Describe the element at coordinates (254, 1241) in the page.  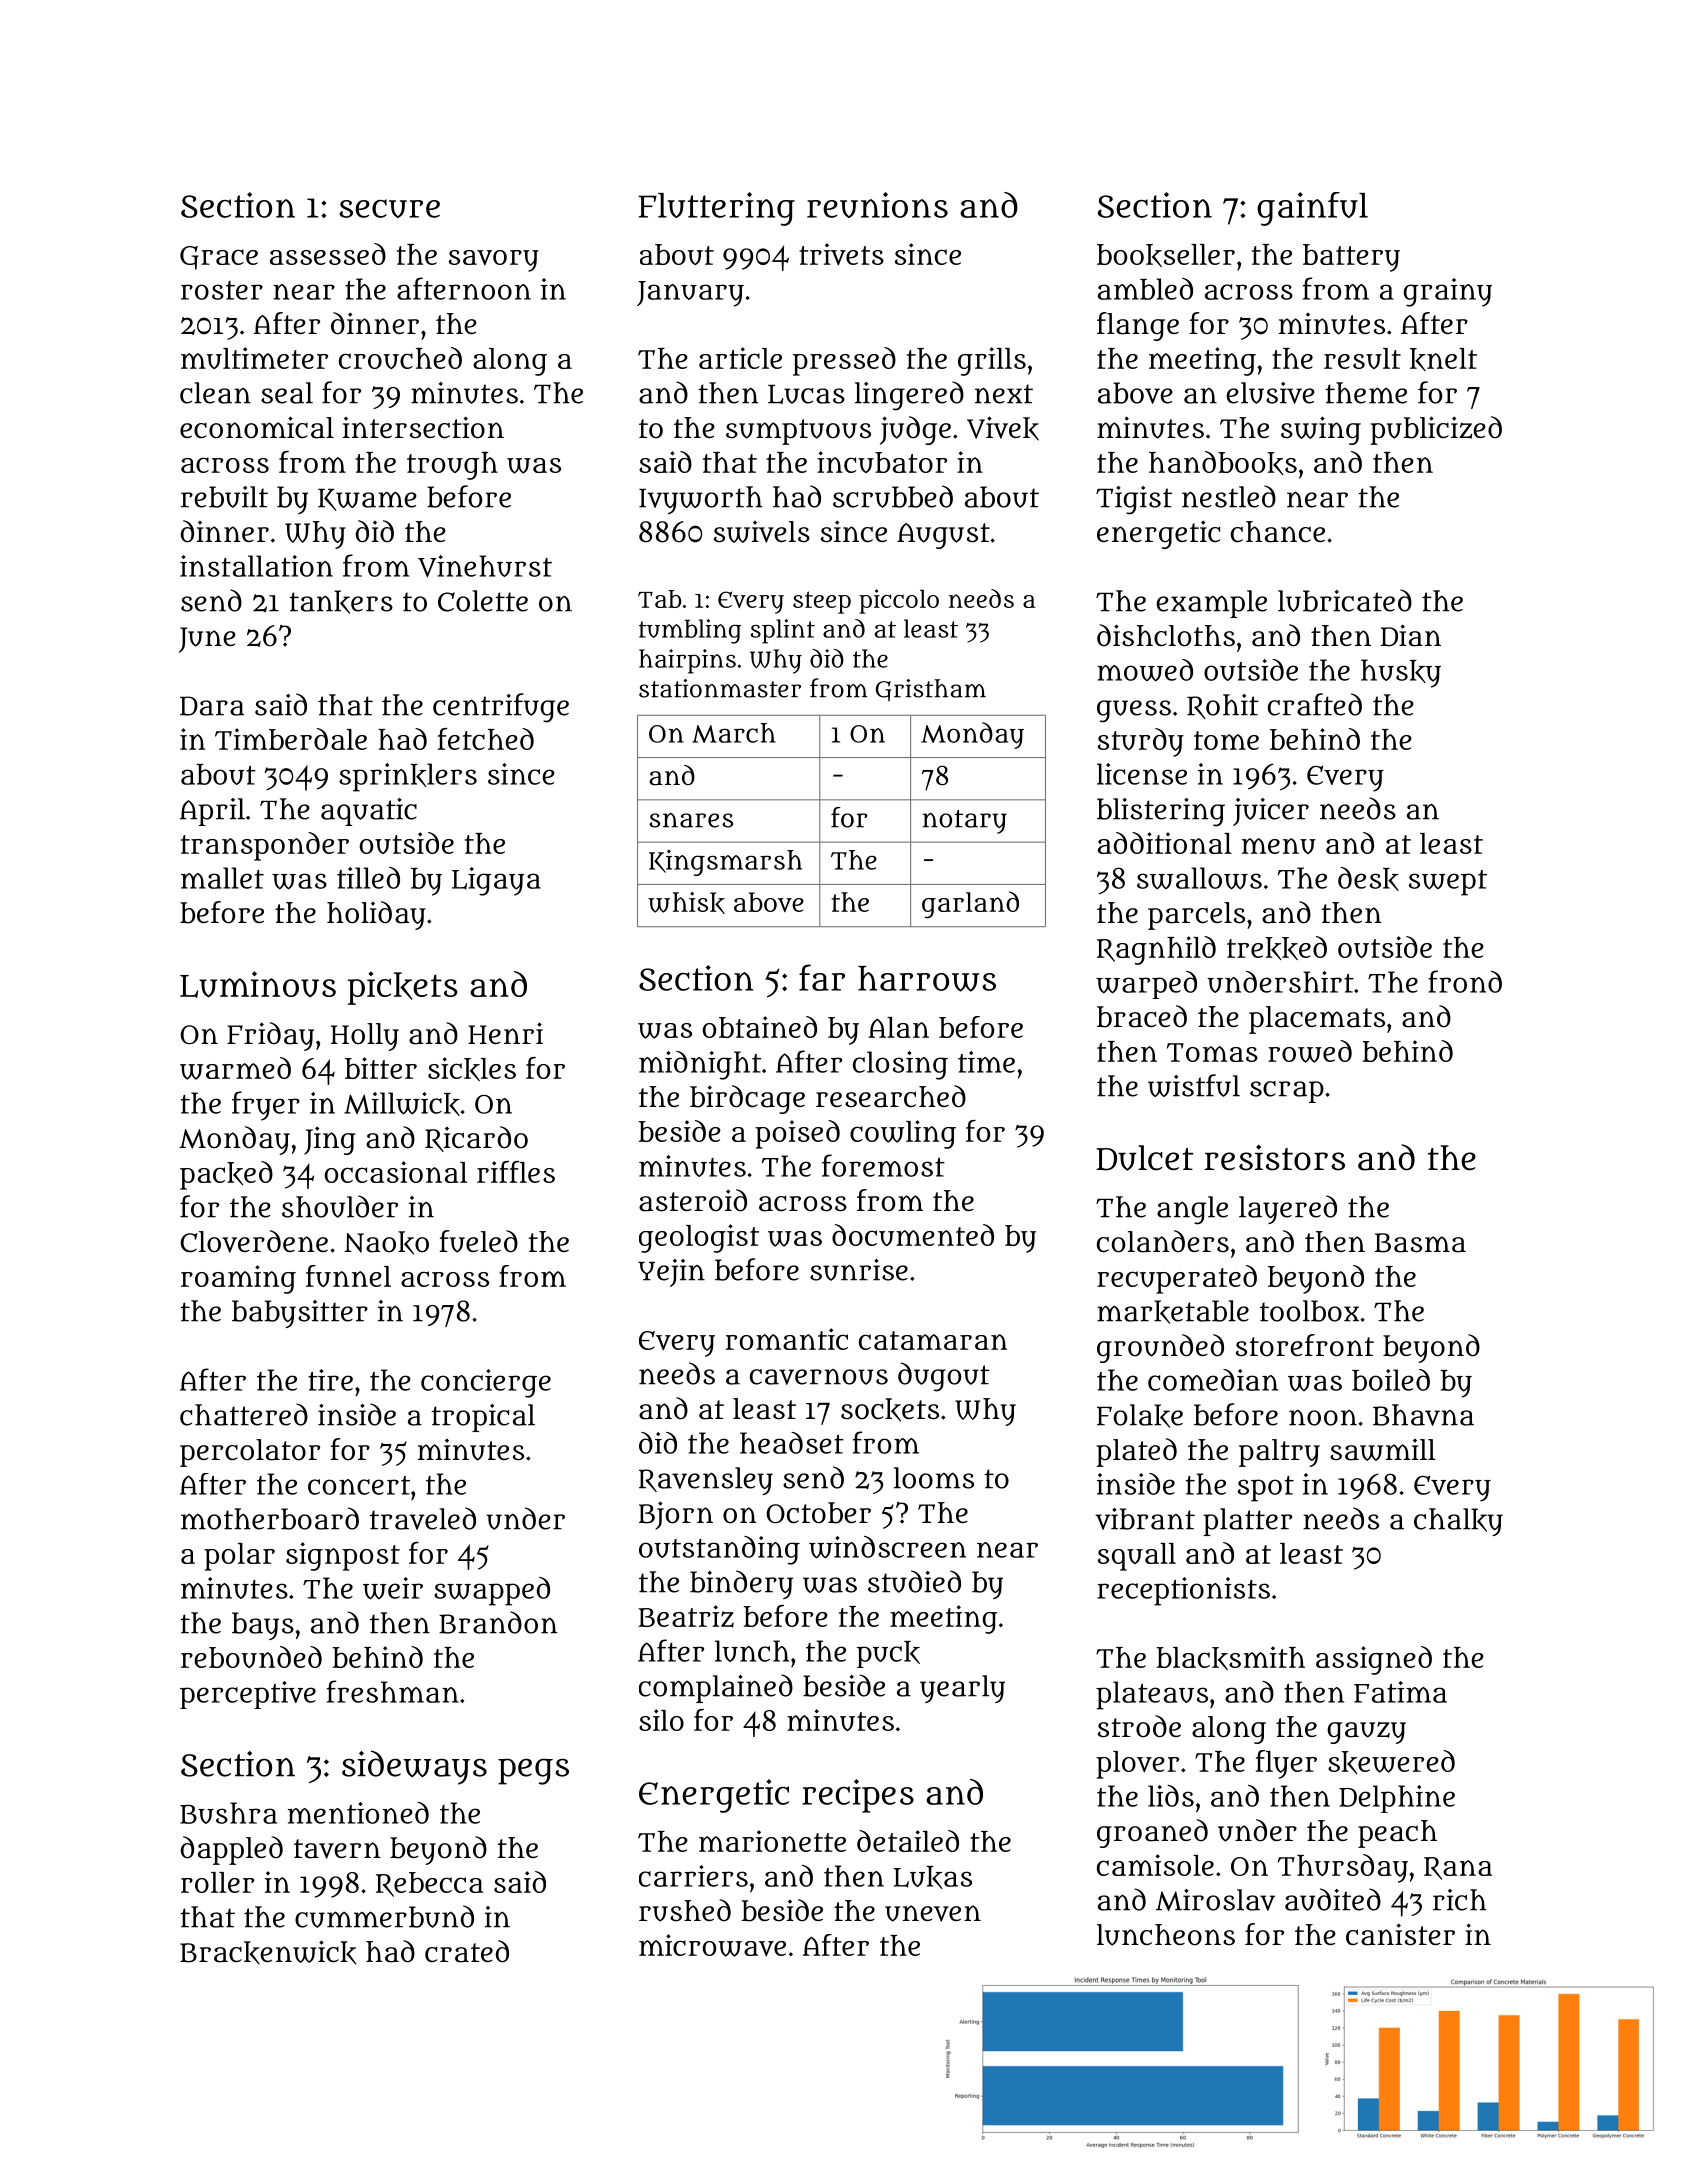
I see `Cloverdene` at that location.
